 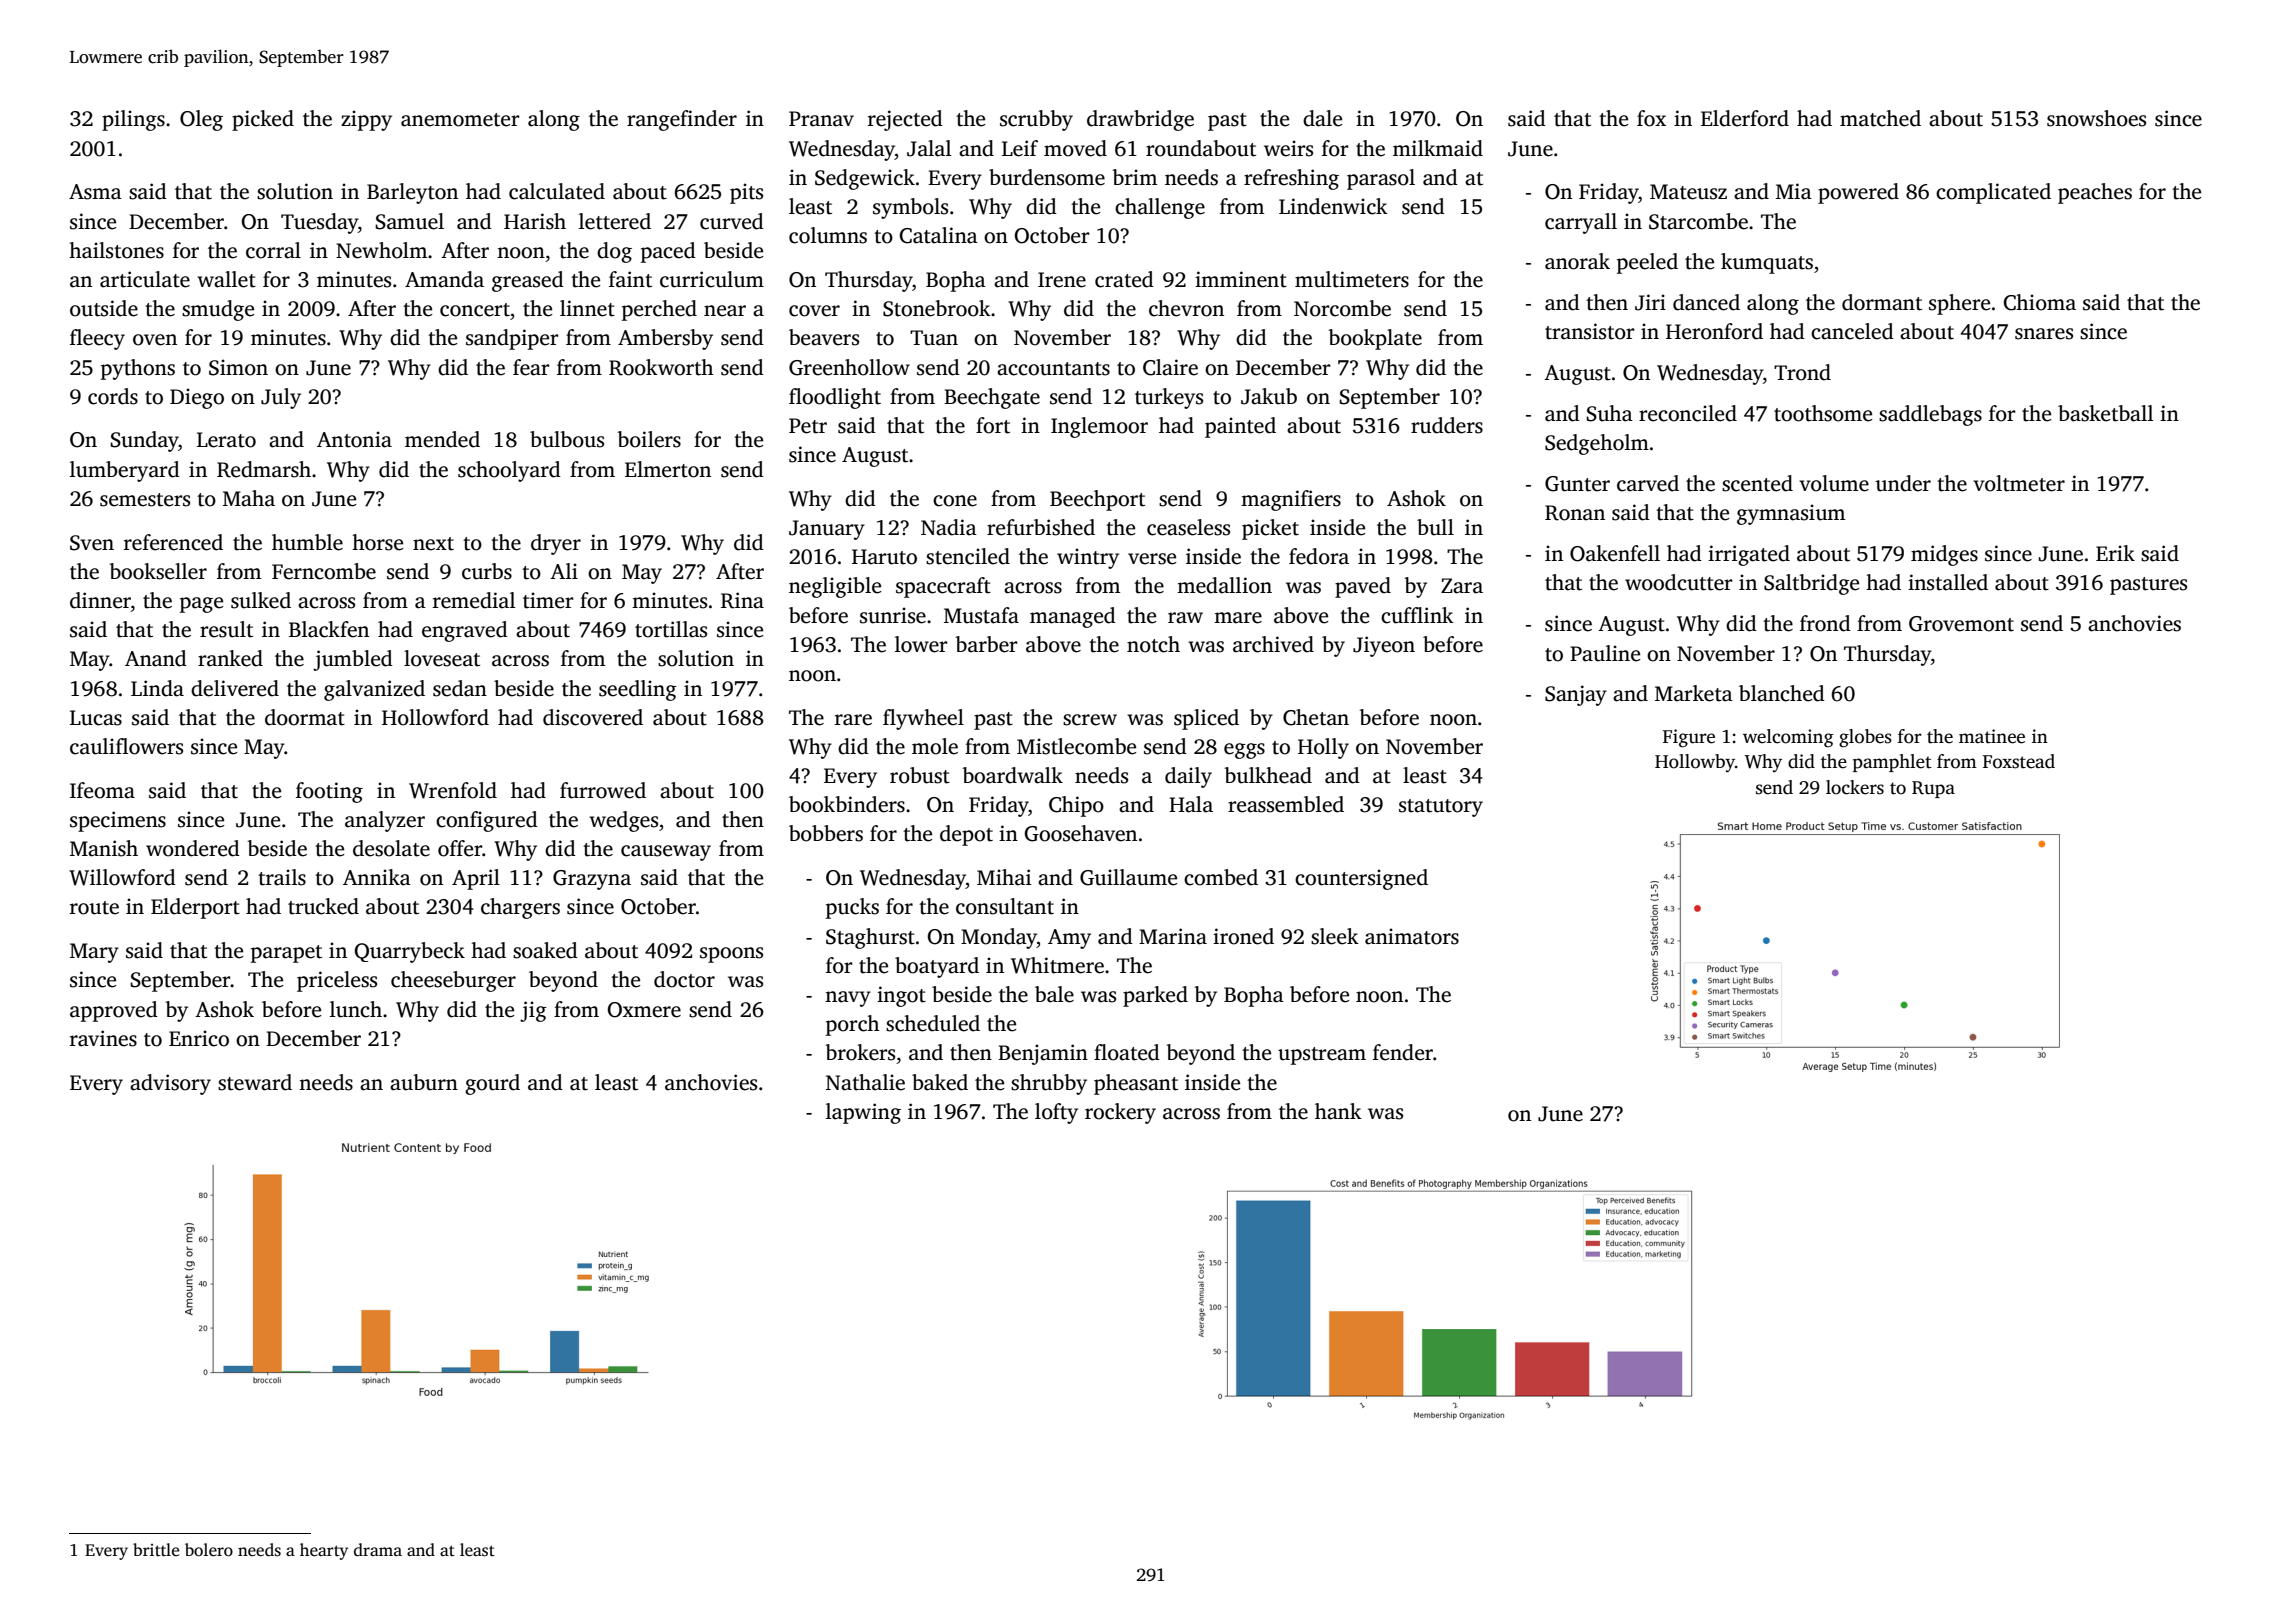 I want to click on dormant, so click(x=1882, y=302).
